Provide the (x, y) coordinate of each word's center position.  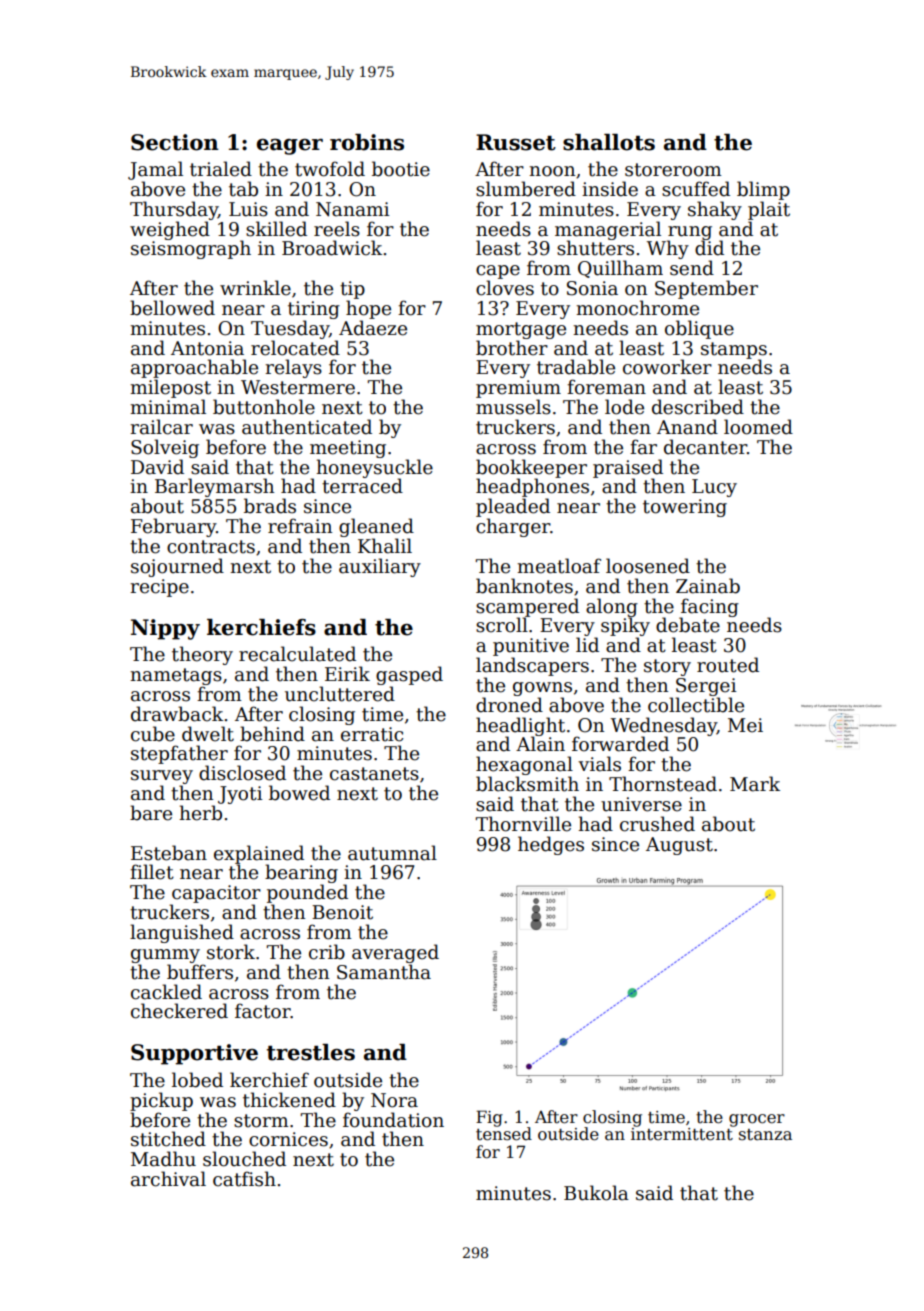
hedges (551, 845)
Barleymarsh (214, 487)
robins (367, 142)
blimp (763, 190)
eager (290, 146)
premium (518, 389)
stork (231, 952)
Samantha (384, 972)
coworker (667, 367)
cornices (288, 1139)
